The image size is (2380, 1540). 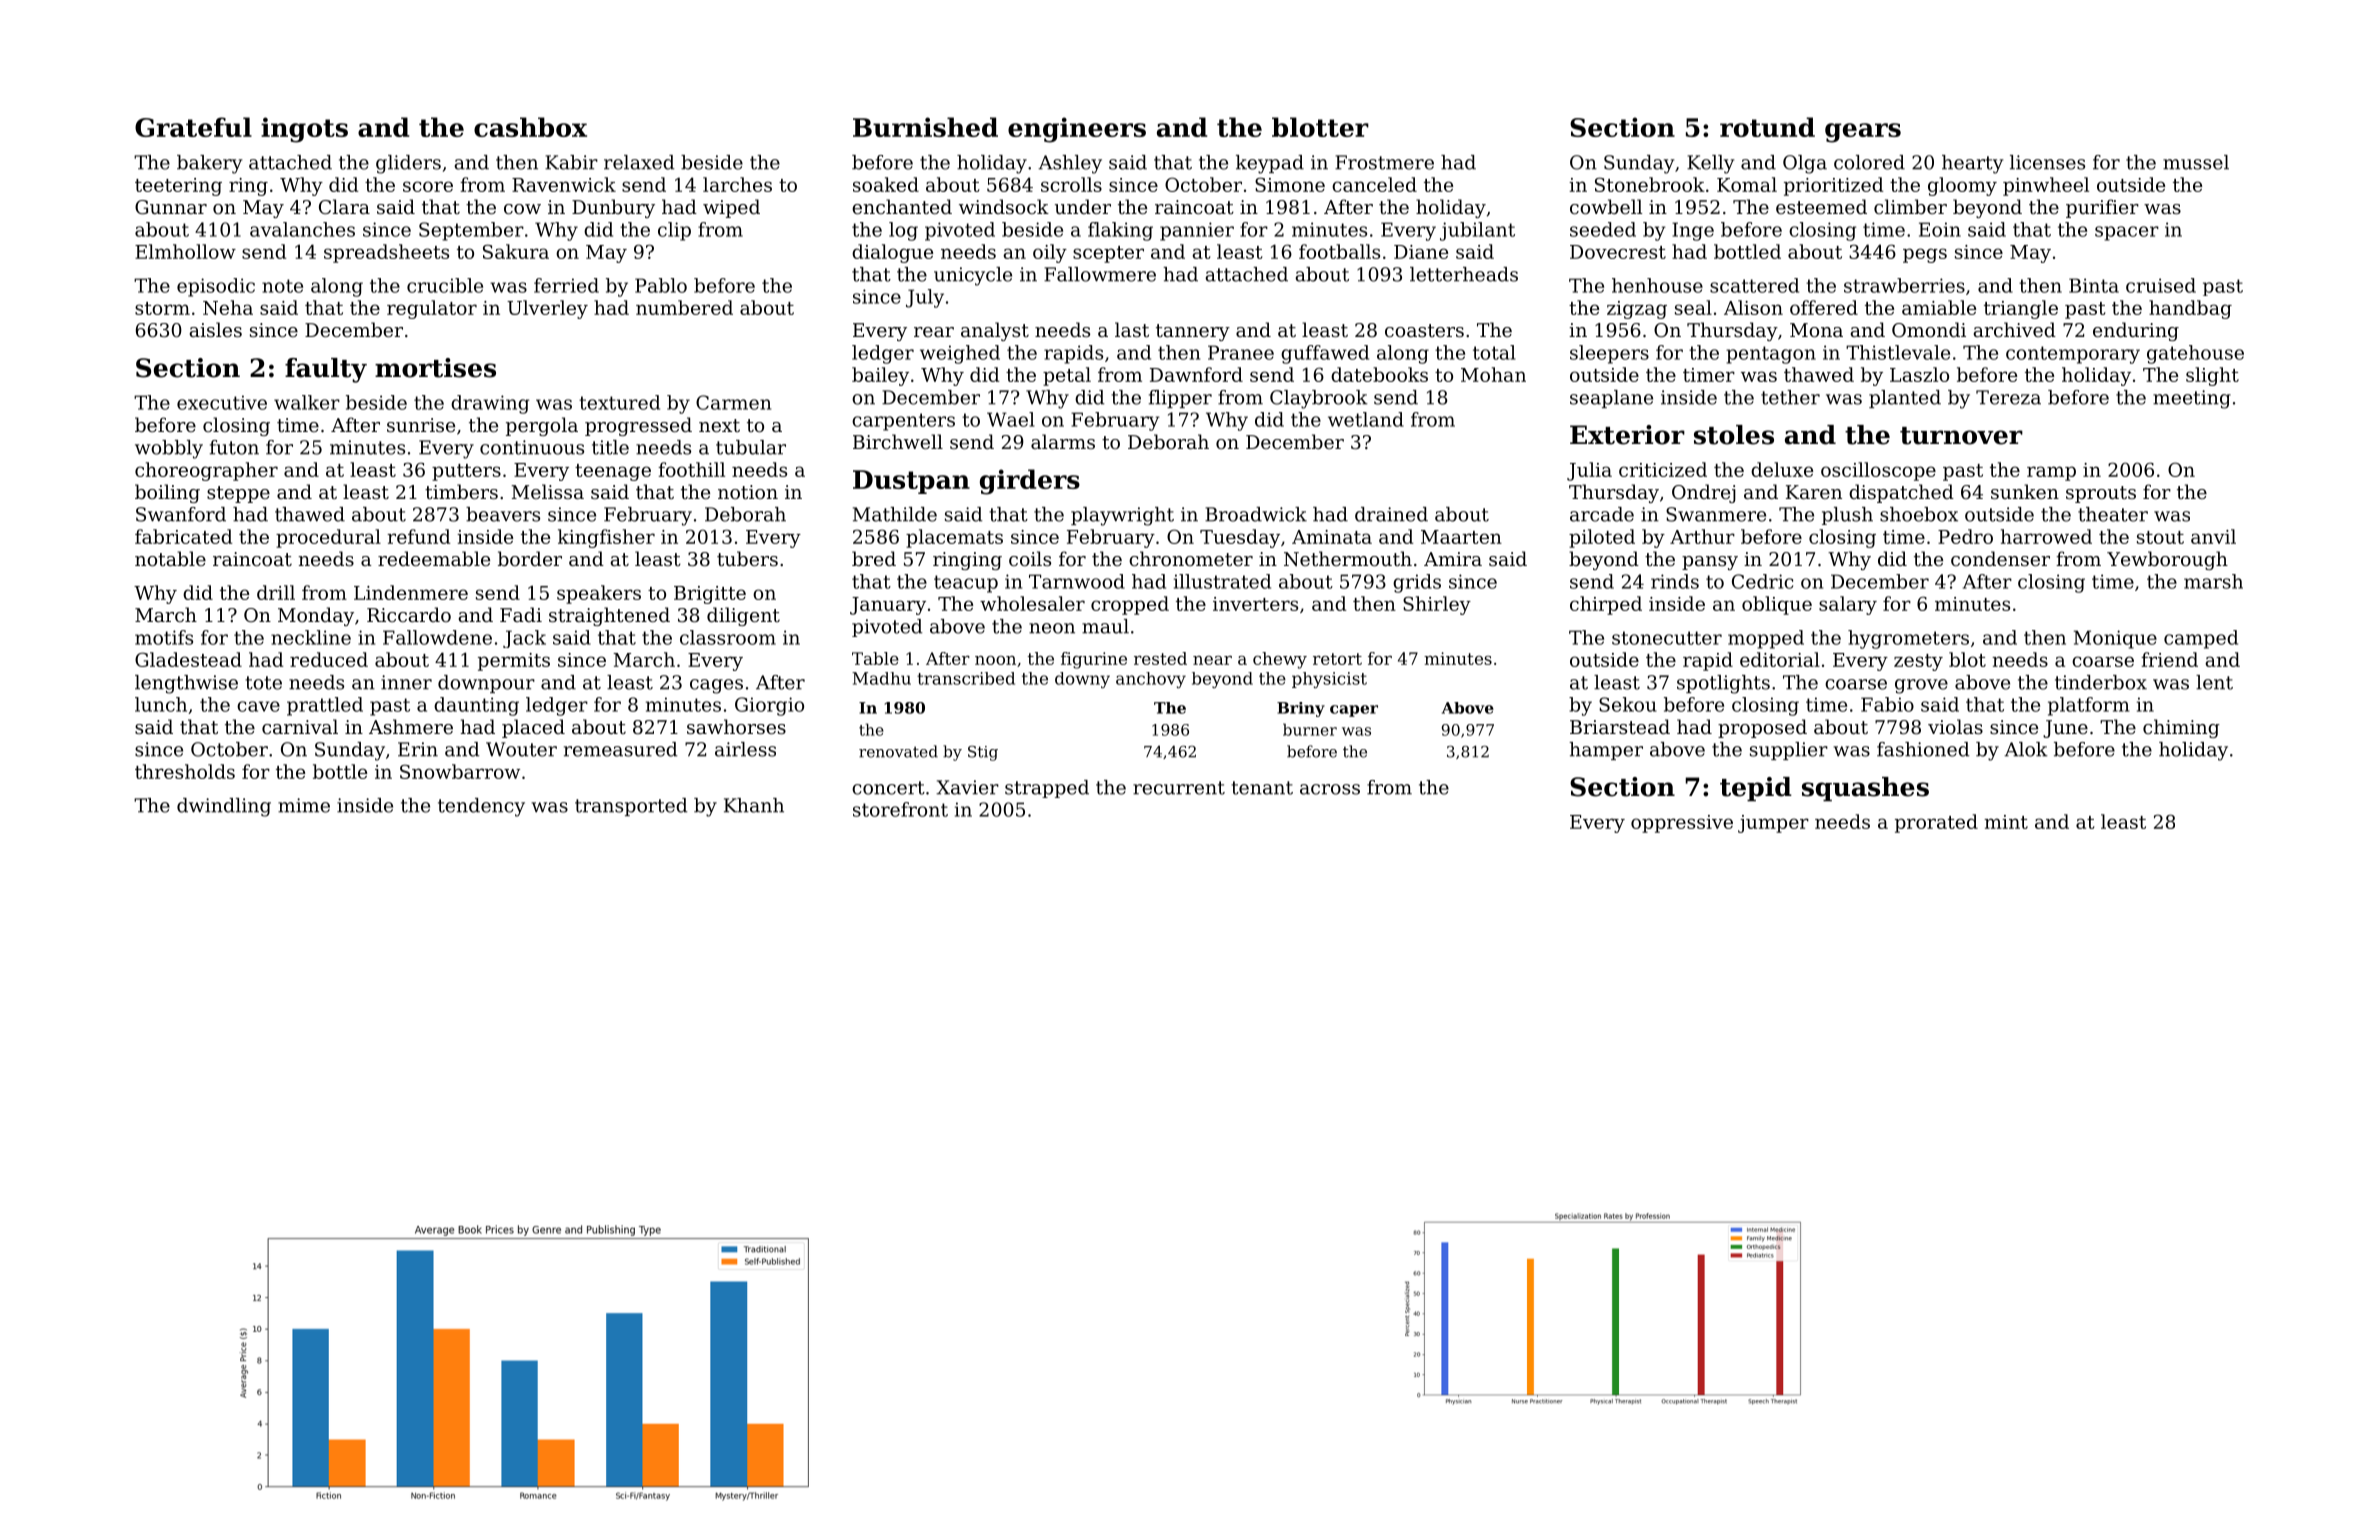 What do you see at coordinates (925, 127) in the screenshot?
I see `Burnished` at bounding box center [925, 127].
